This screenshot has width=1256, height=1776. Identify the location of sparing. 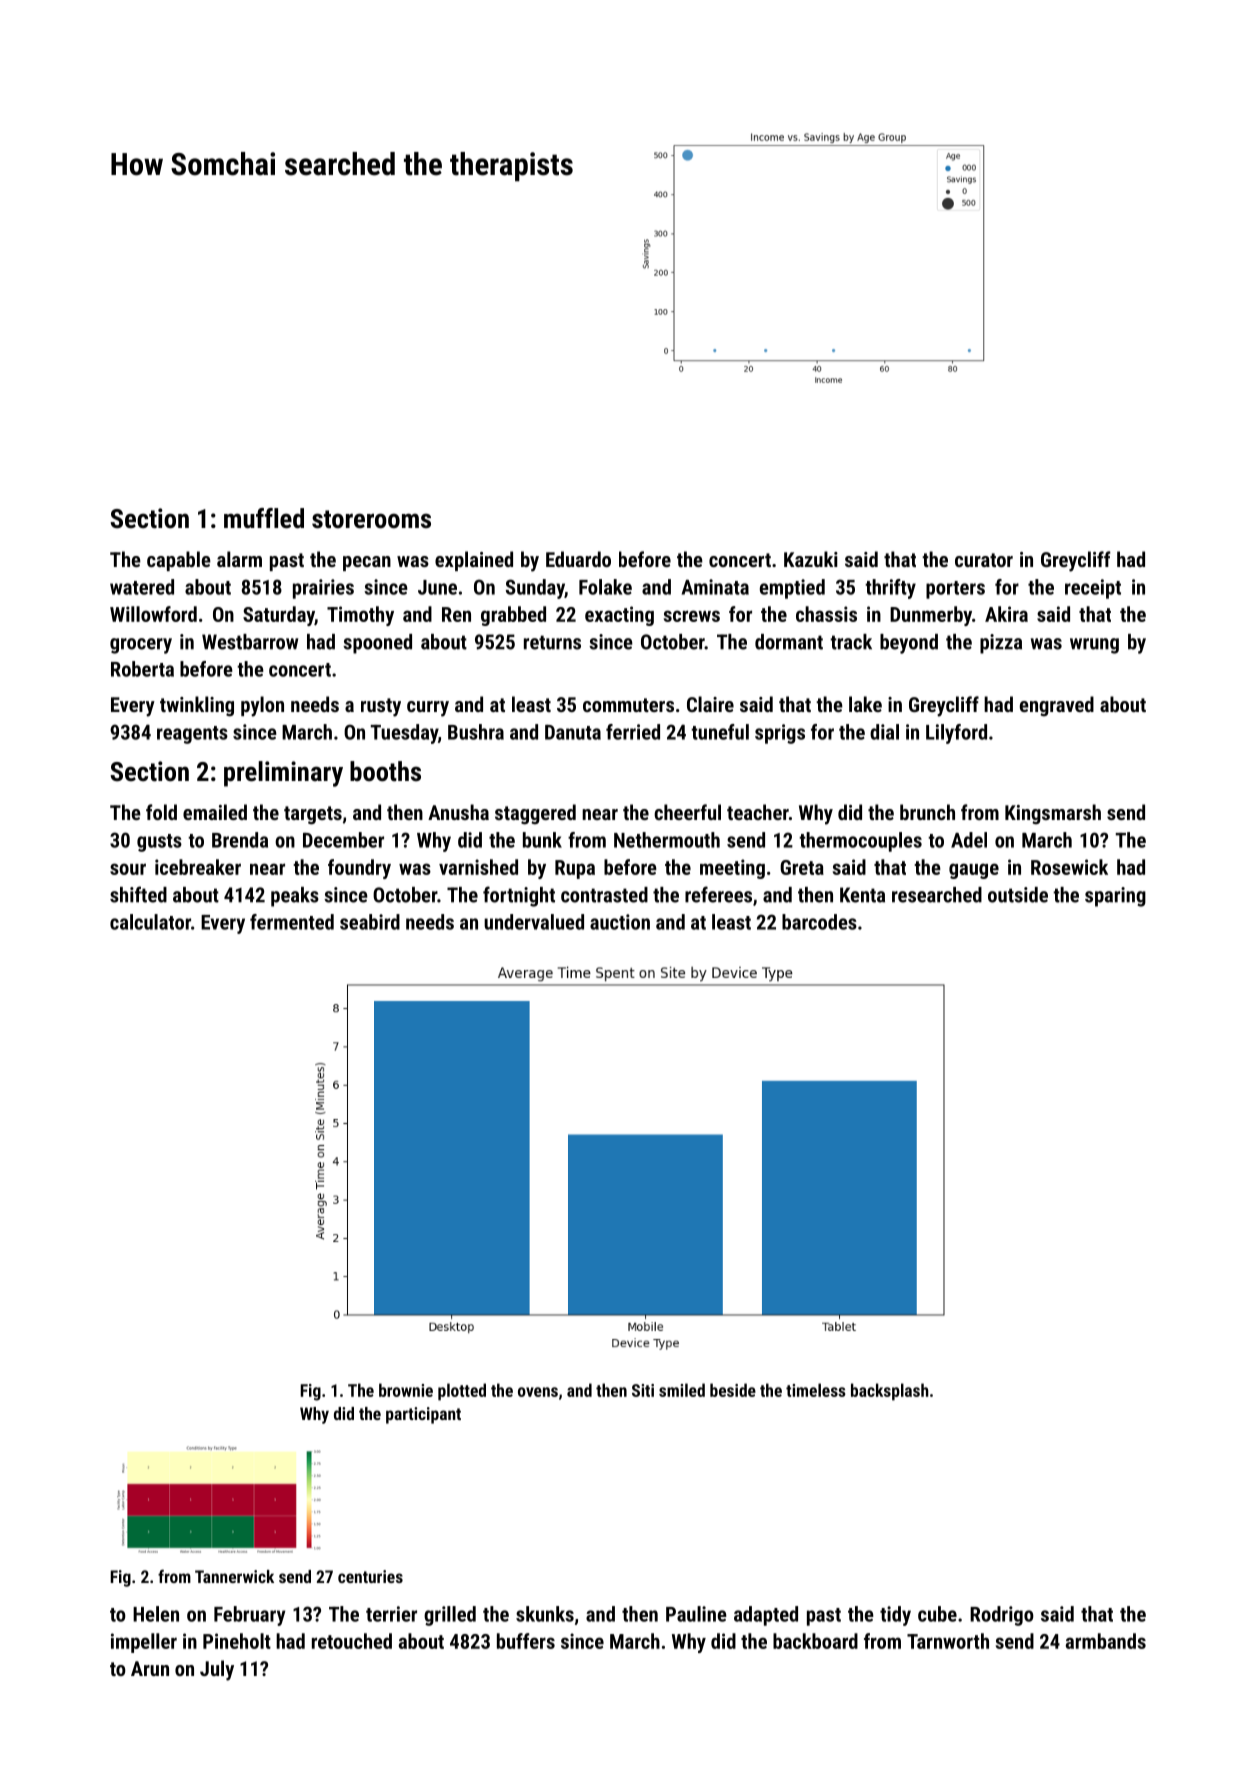
(1115, 897).
